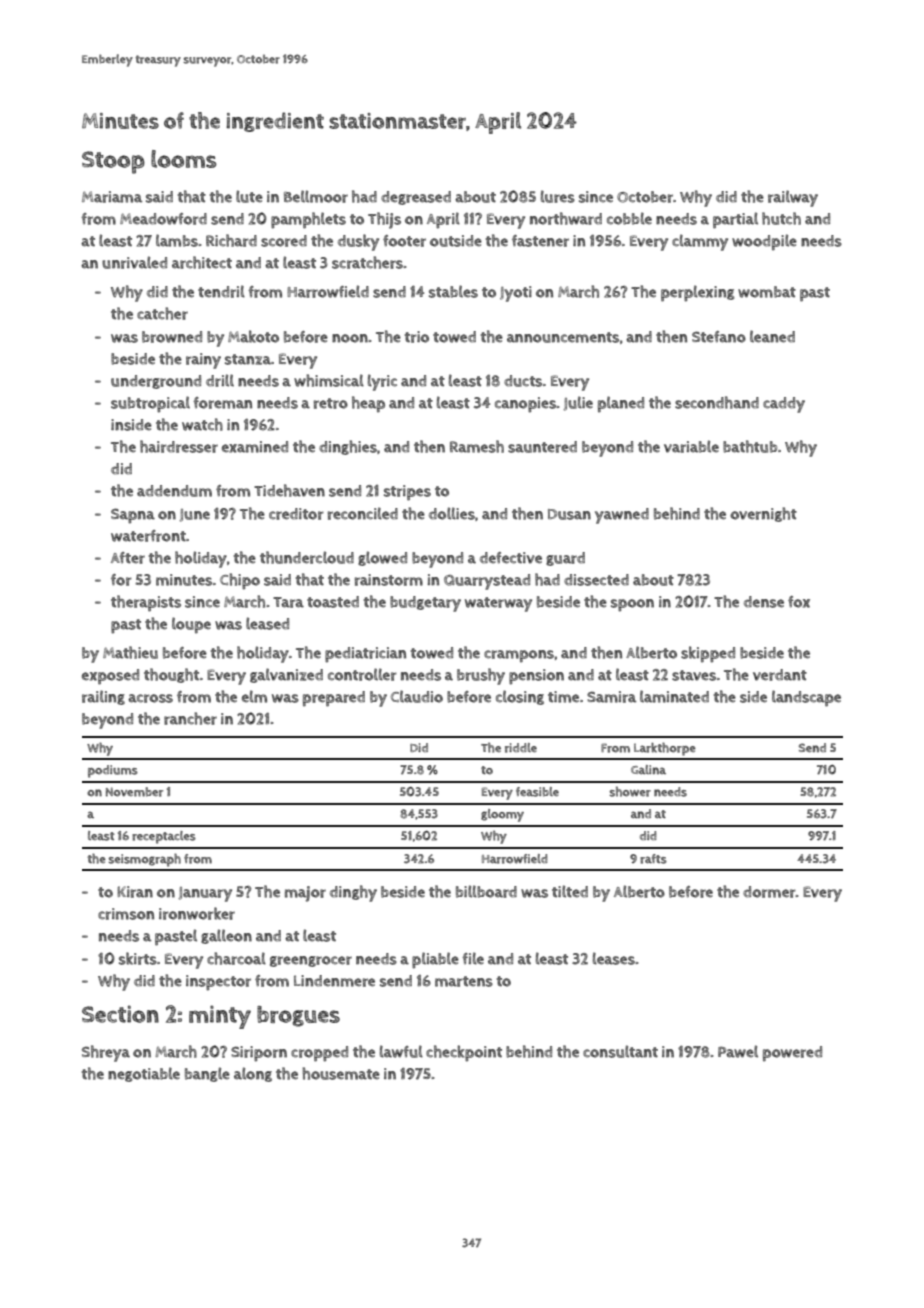 This screenshot has height=1308, width=924. Describe the element at coordinates (793, 198) in the screenshot. I see `railway` at that location.
